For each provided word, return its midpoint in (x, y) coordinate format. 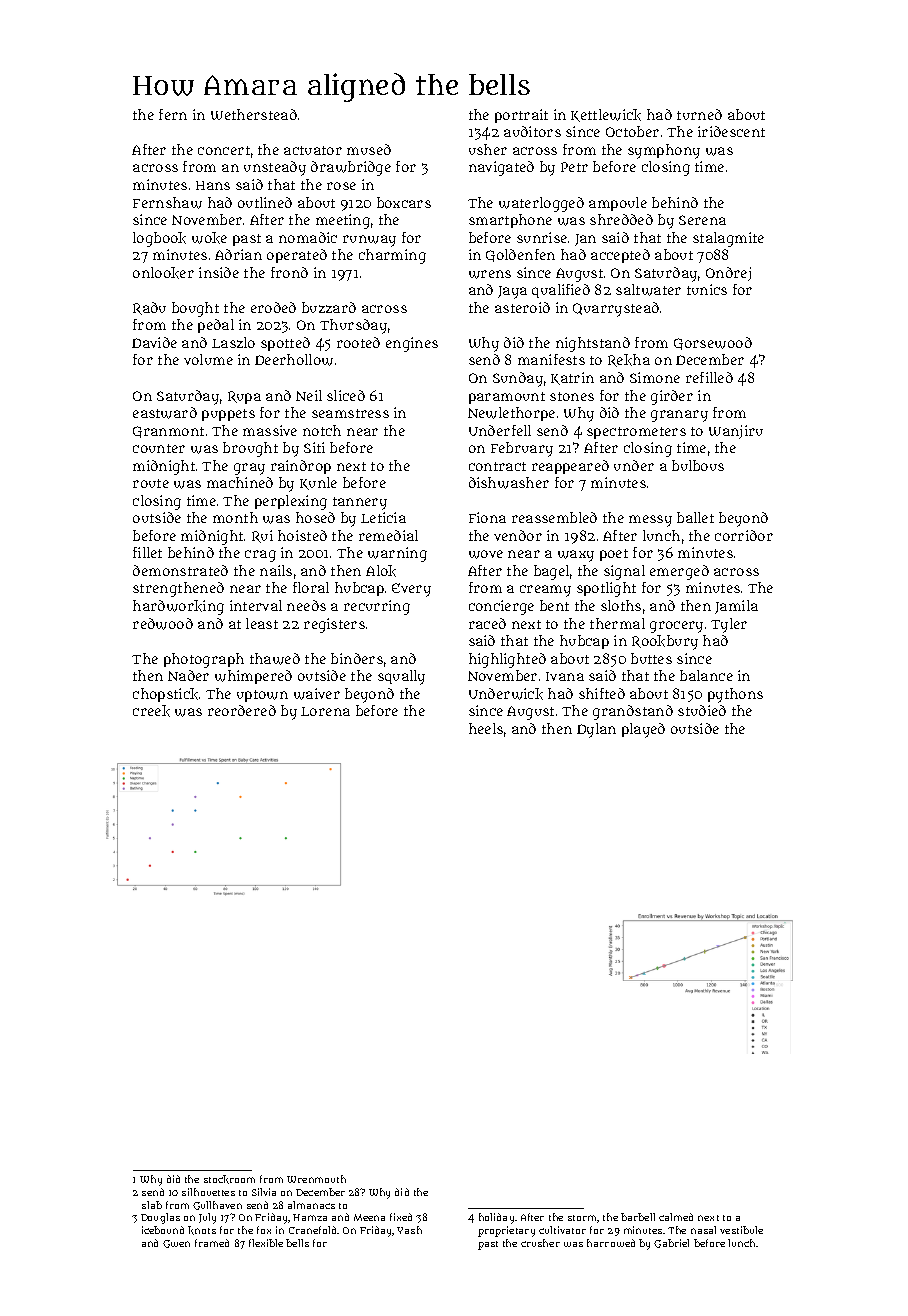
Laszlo (233, 342)
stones (572, 396)
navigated (501, 168)
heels (486, 728)
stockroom (229, 1179)
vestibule (741, 1230)
